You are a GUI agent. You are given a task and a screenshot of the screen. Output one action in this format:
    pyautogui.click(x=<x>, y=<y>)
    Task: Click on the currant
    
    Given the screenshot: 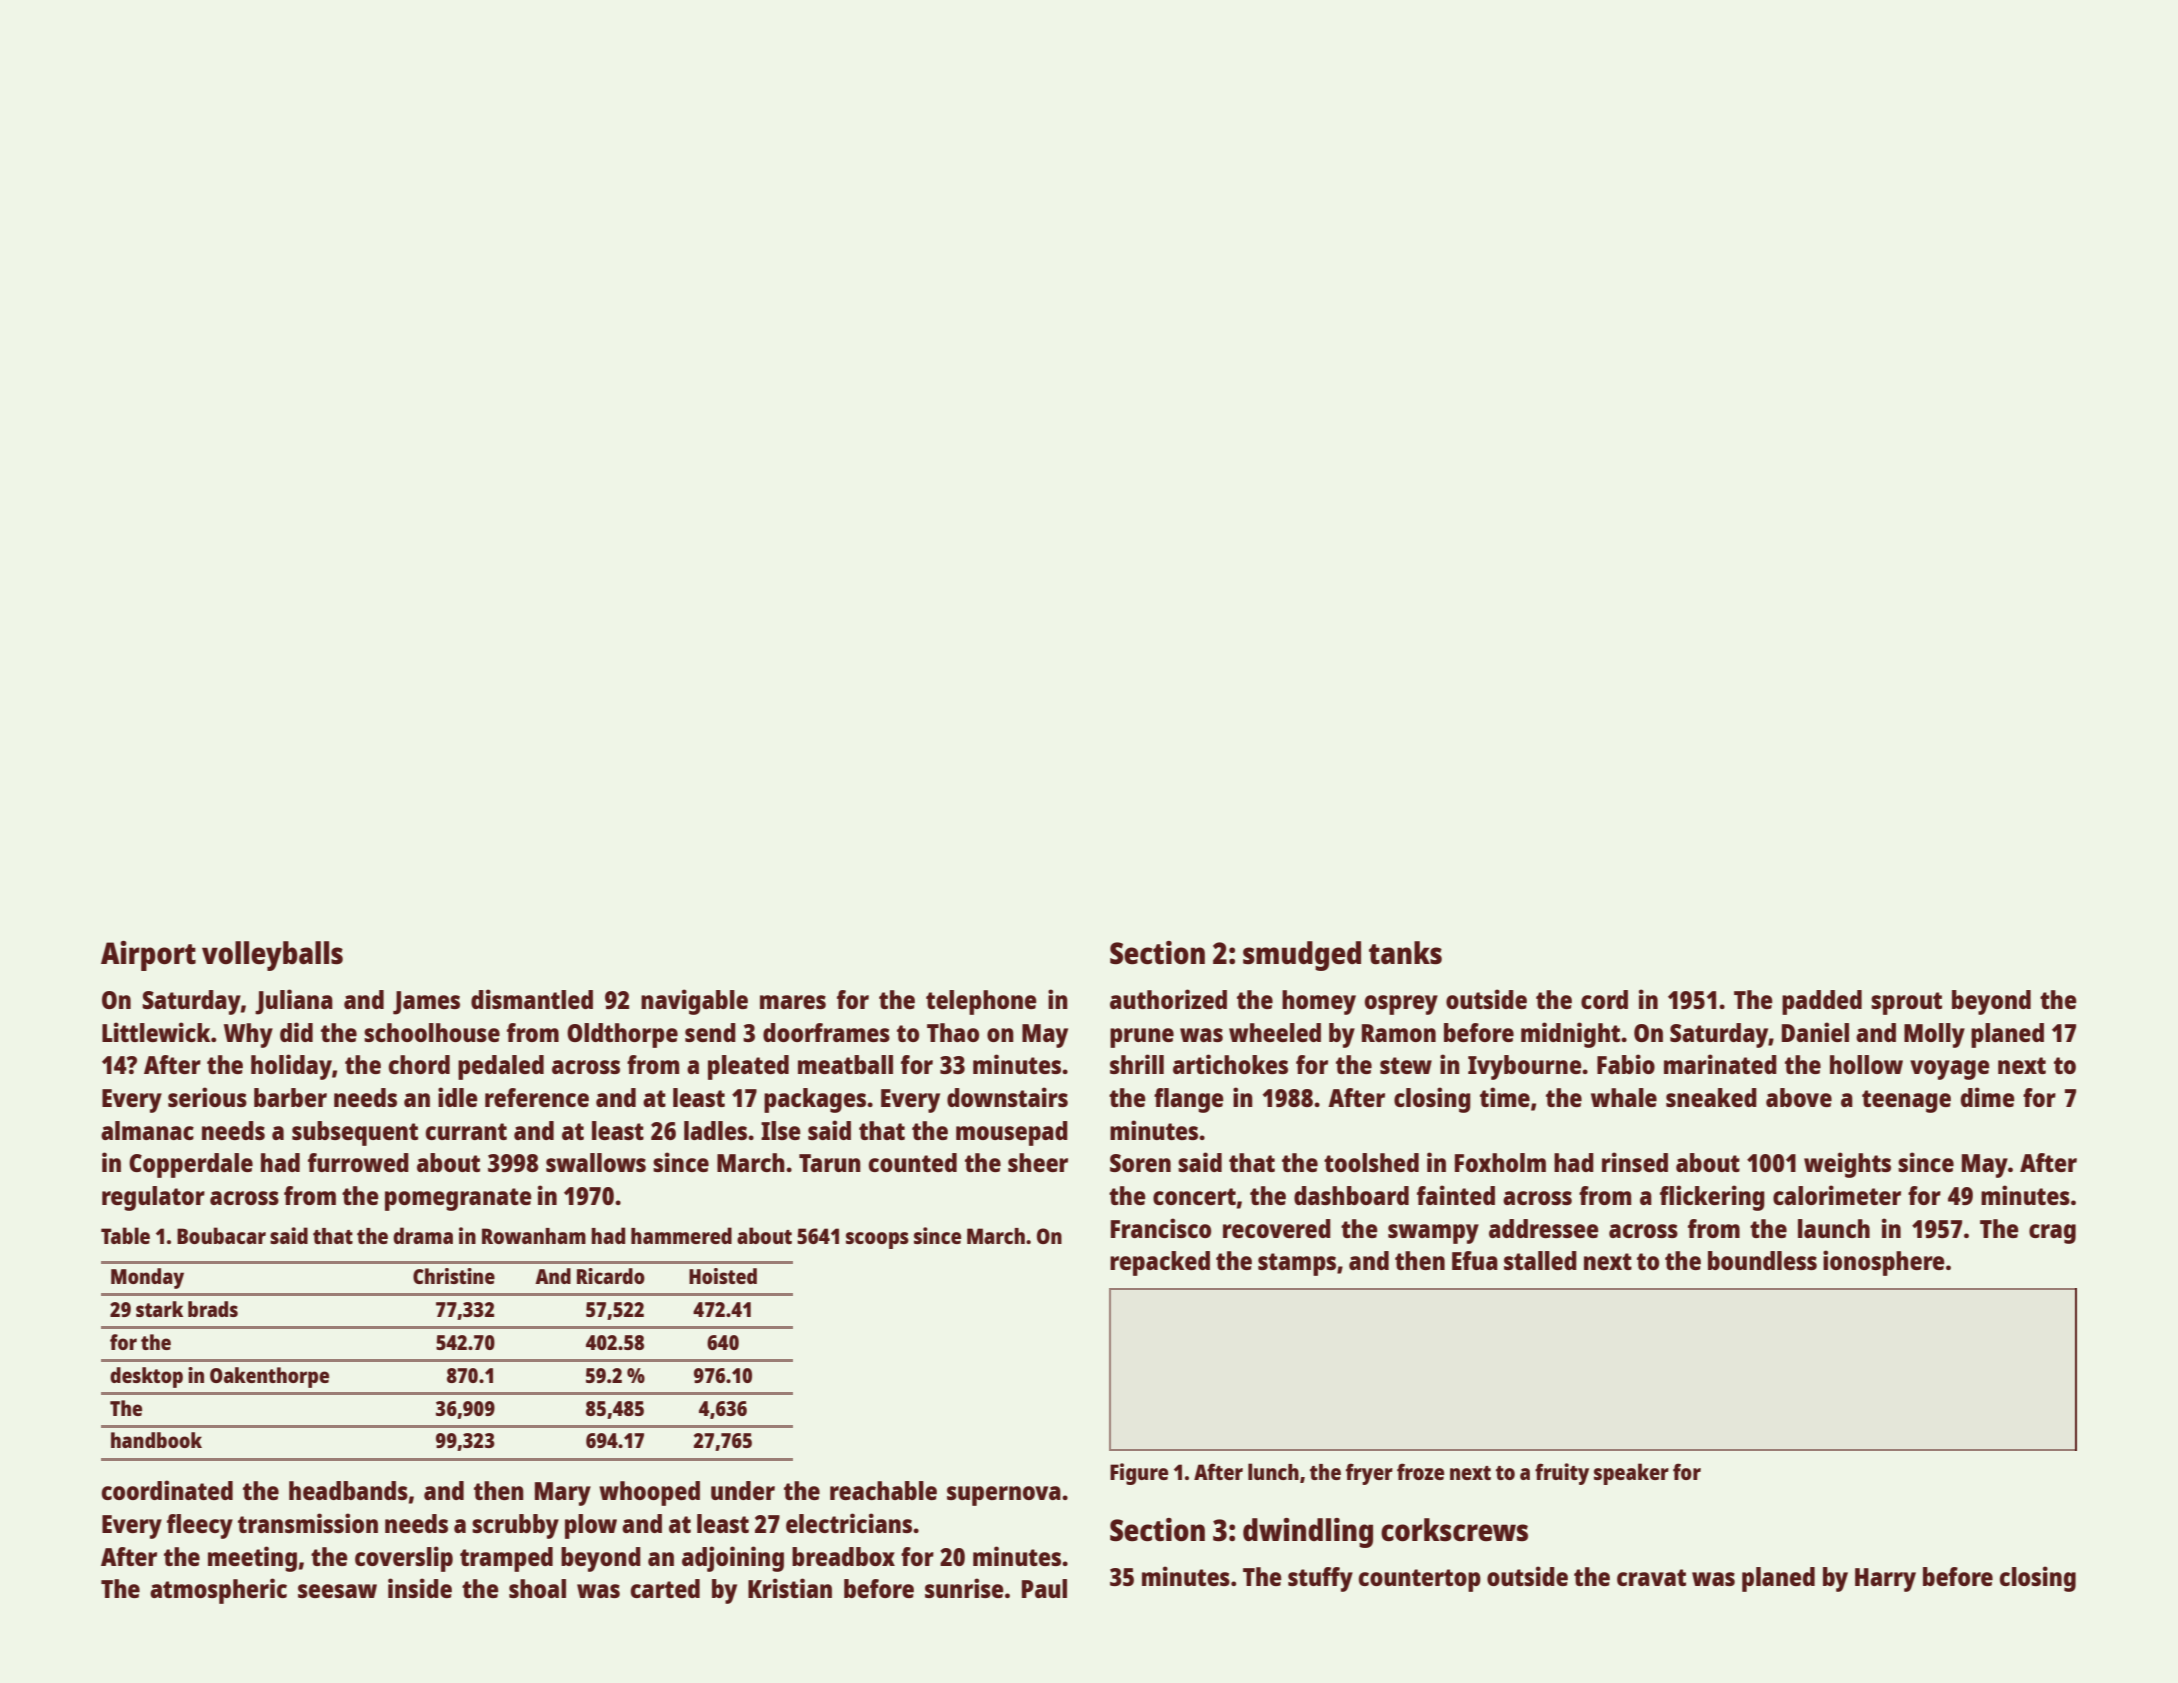 What is the action you would take?
    pyautogui.click(x=466, y=1131)
